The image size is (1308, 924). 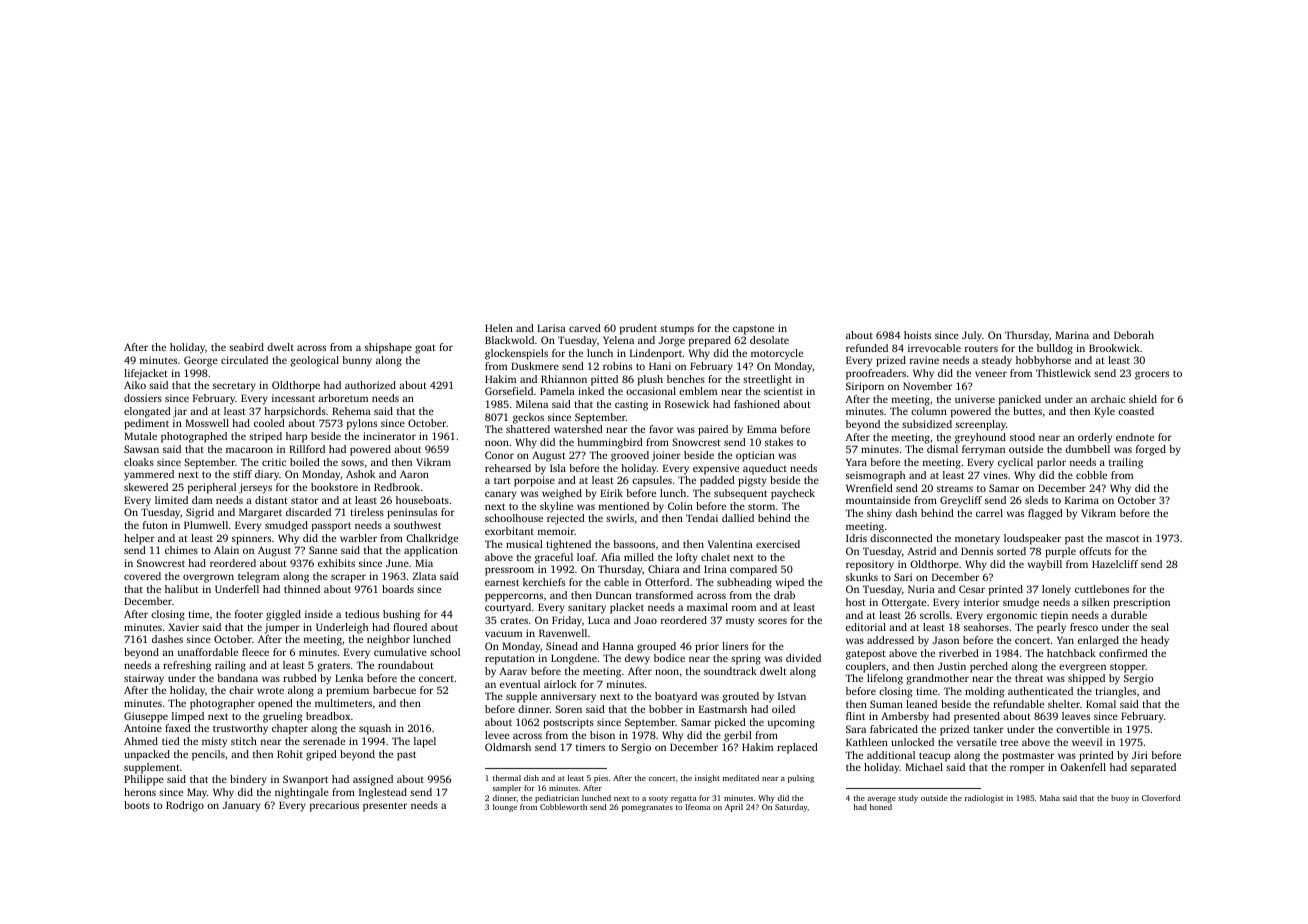 I want to click on Karima, so click(x=1082, y=500).
